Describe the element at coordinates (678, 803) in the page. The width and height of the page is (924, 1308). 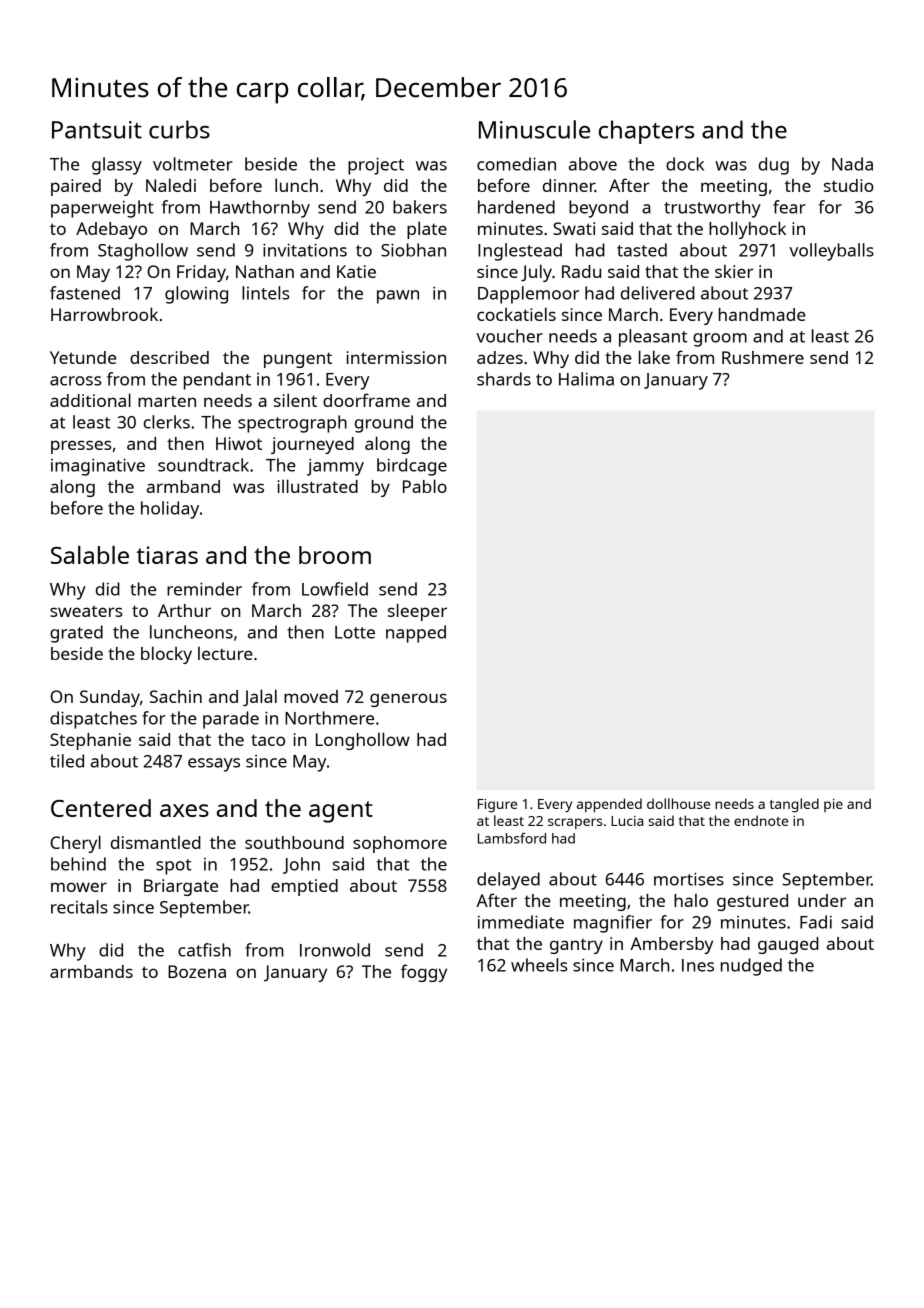
I see `dollhouse` at that location.
